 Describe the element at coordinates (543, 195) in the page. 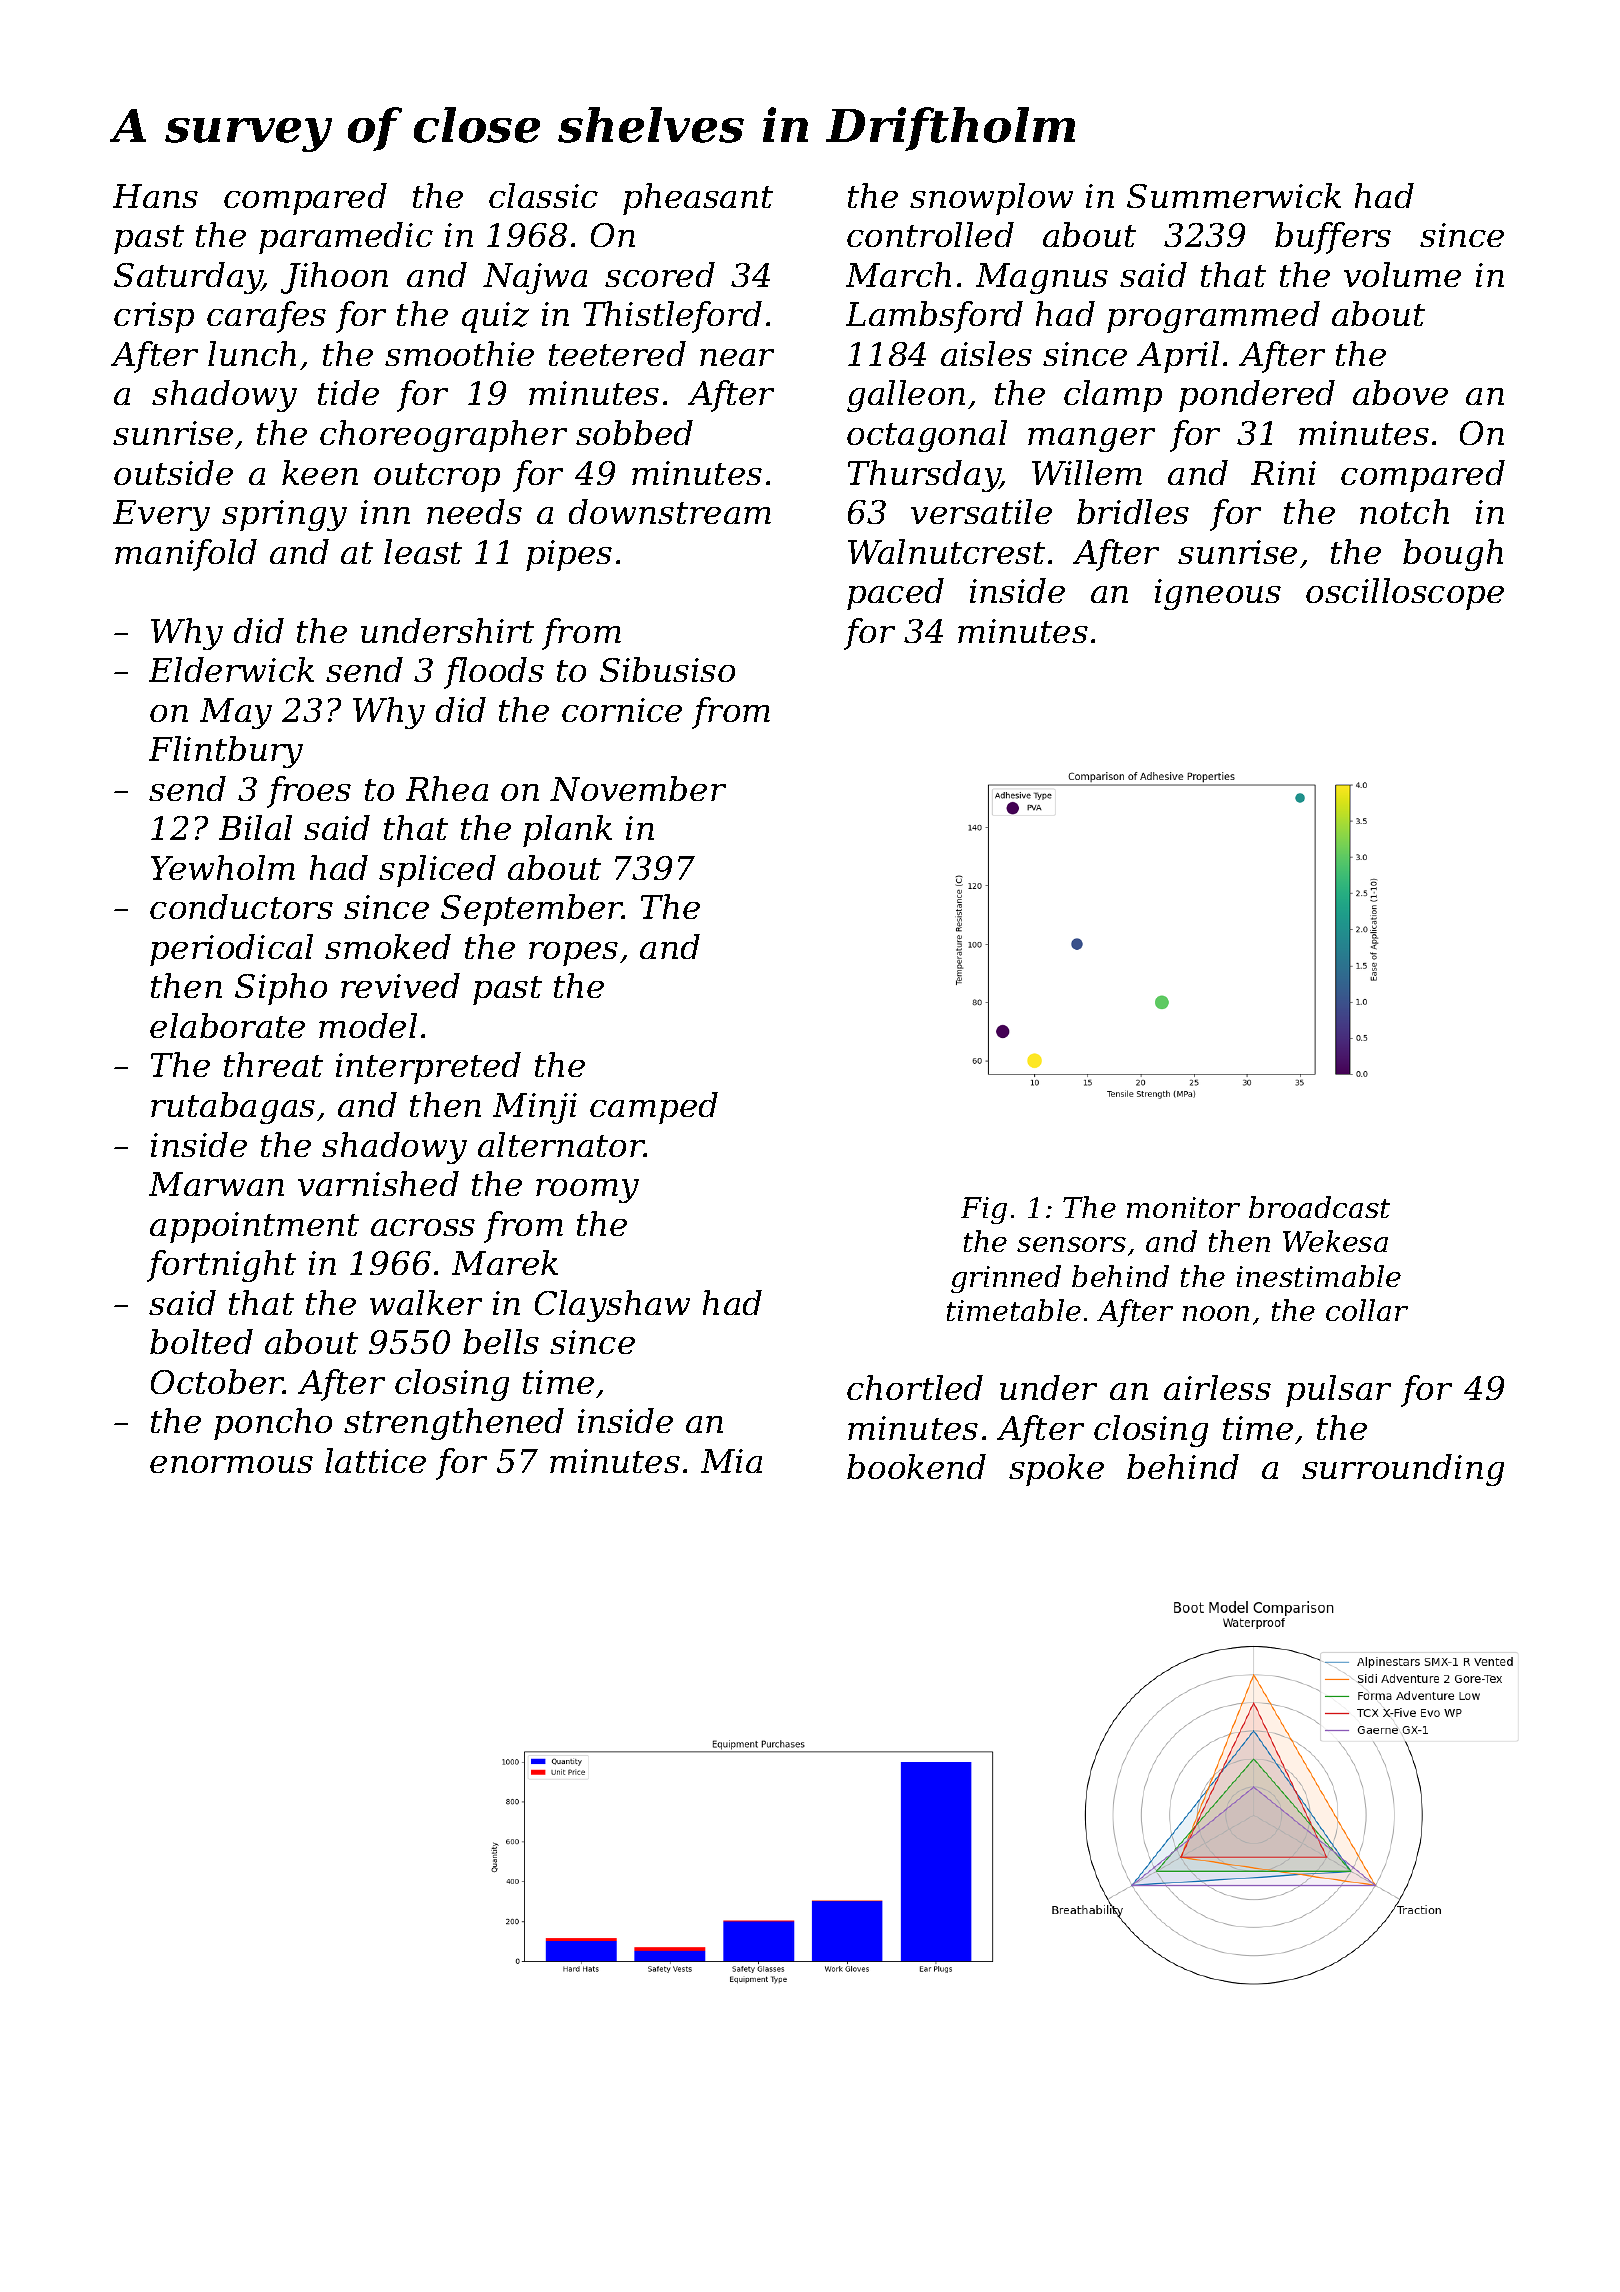

I see `classic` at that location.
